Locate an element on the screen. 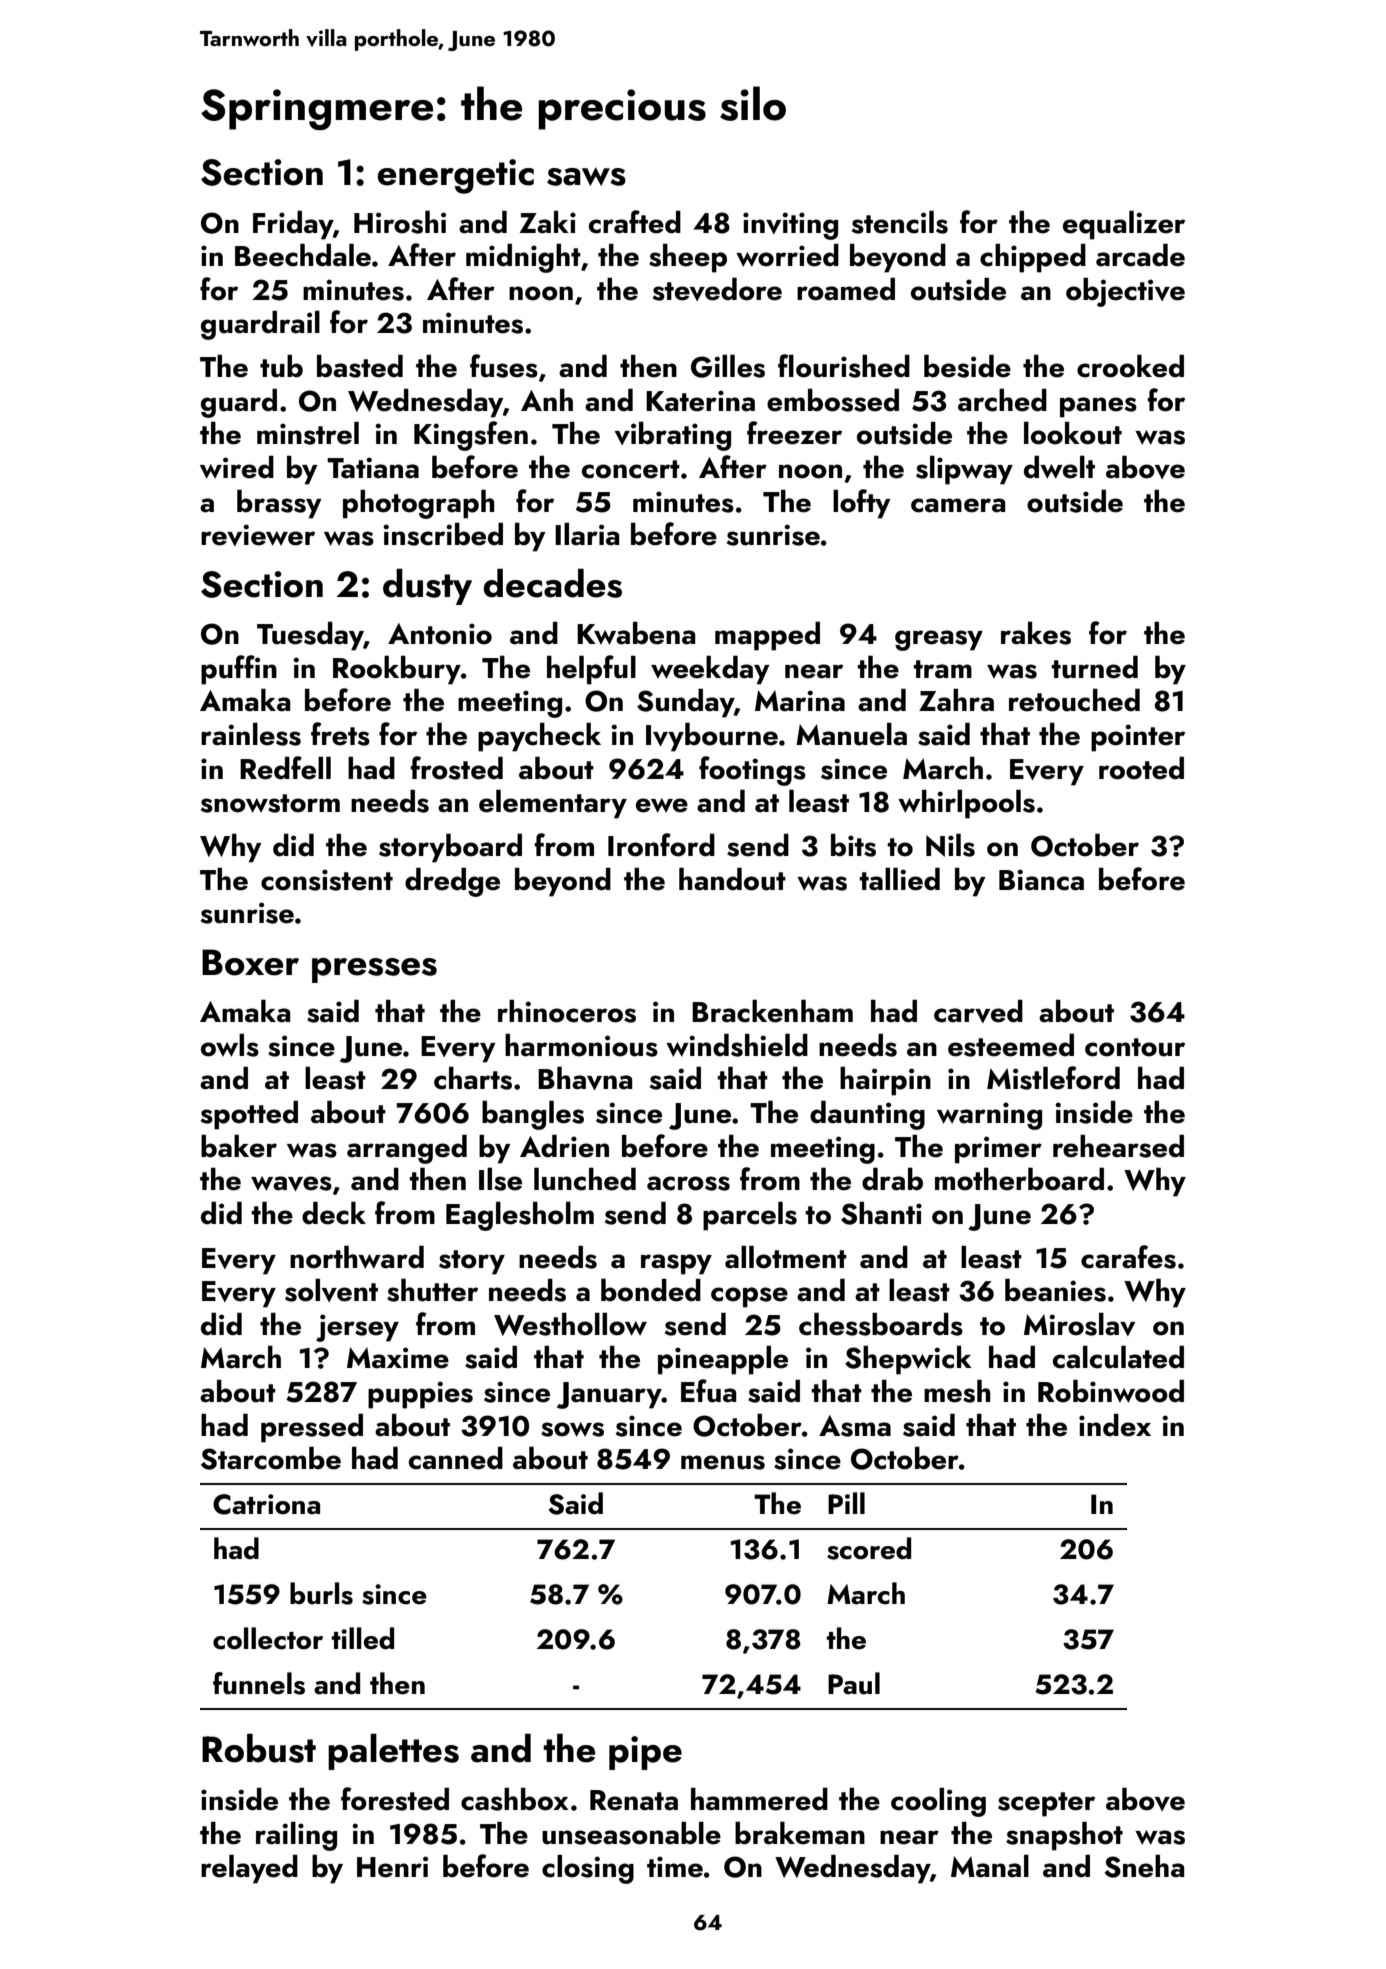 The height and width of the screenshot is (1969, 1386). dwelt is located at coordinates (1059, 467).
